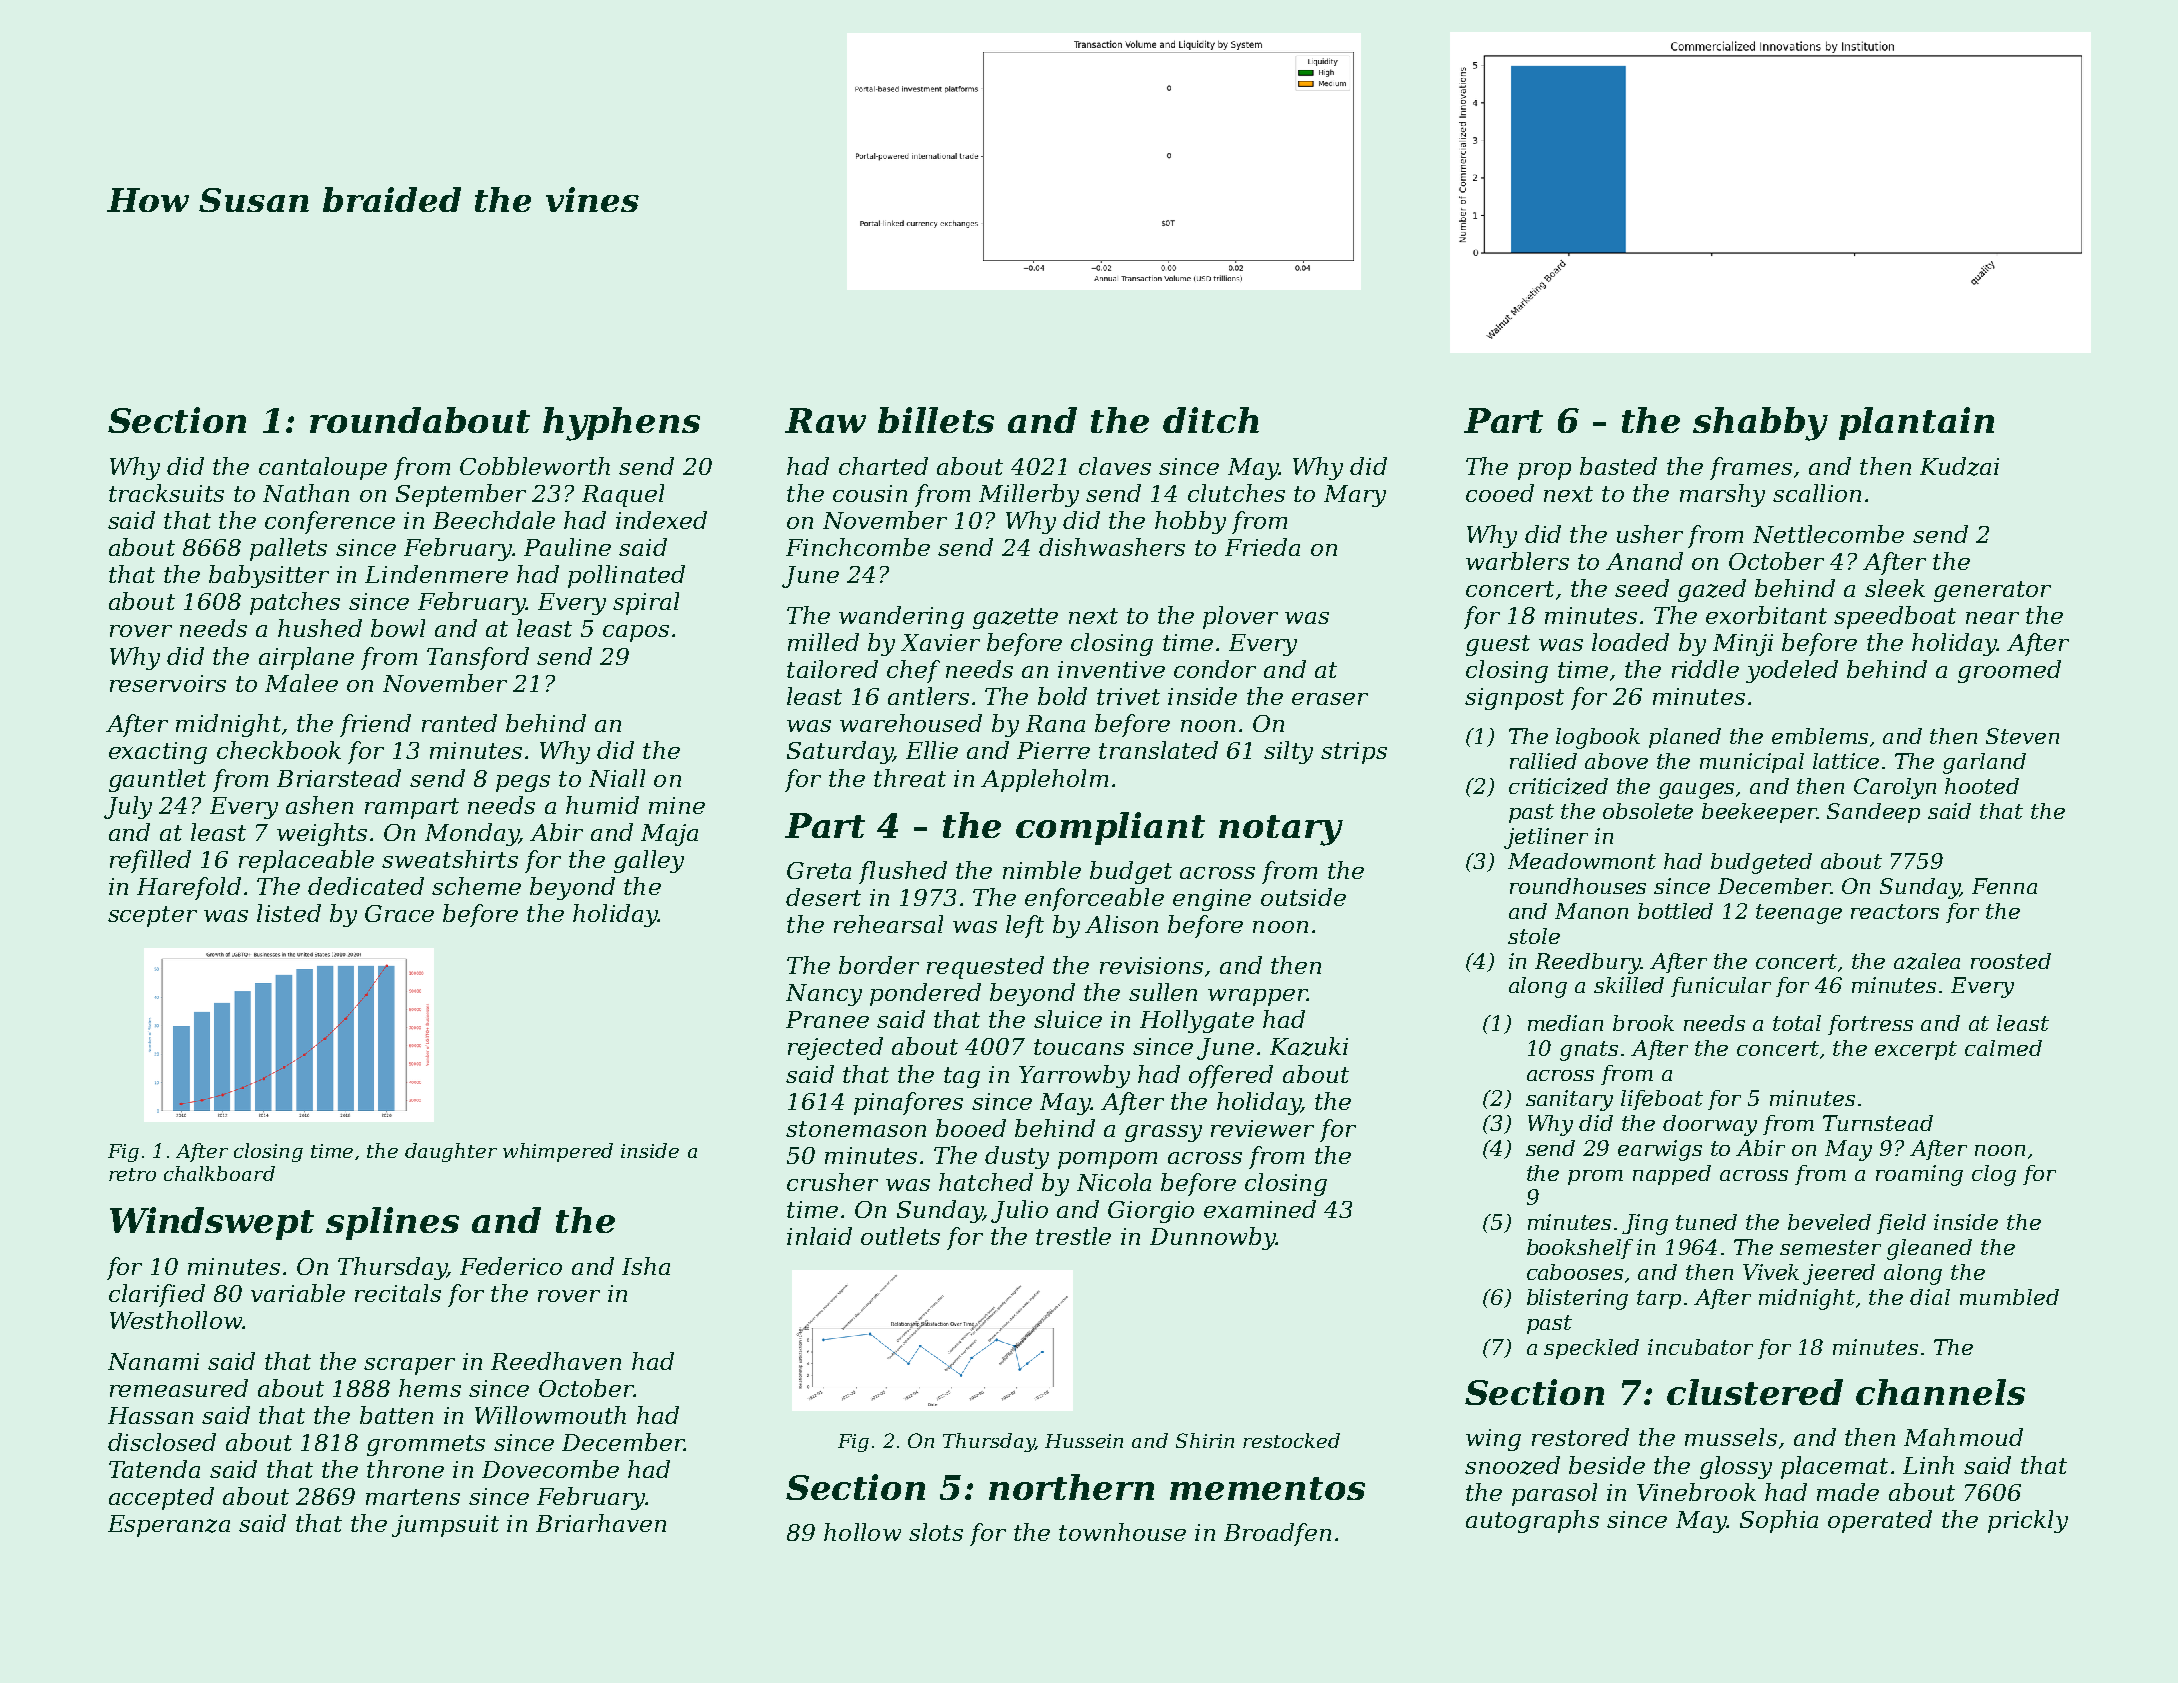 Image resolution: width=2178 pixels, height=1683 pixels. I want to click on Esperanza, so click(169, 1526).
